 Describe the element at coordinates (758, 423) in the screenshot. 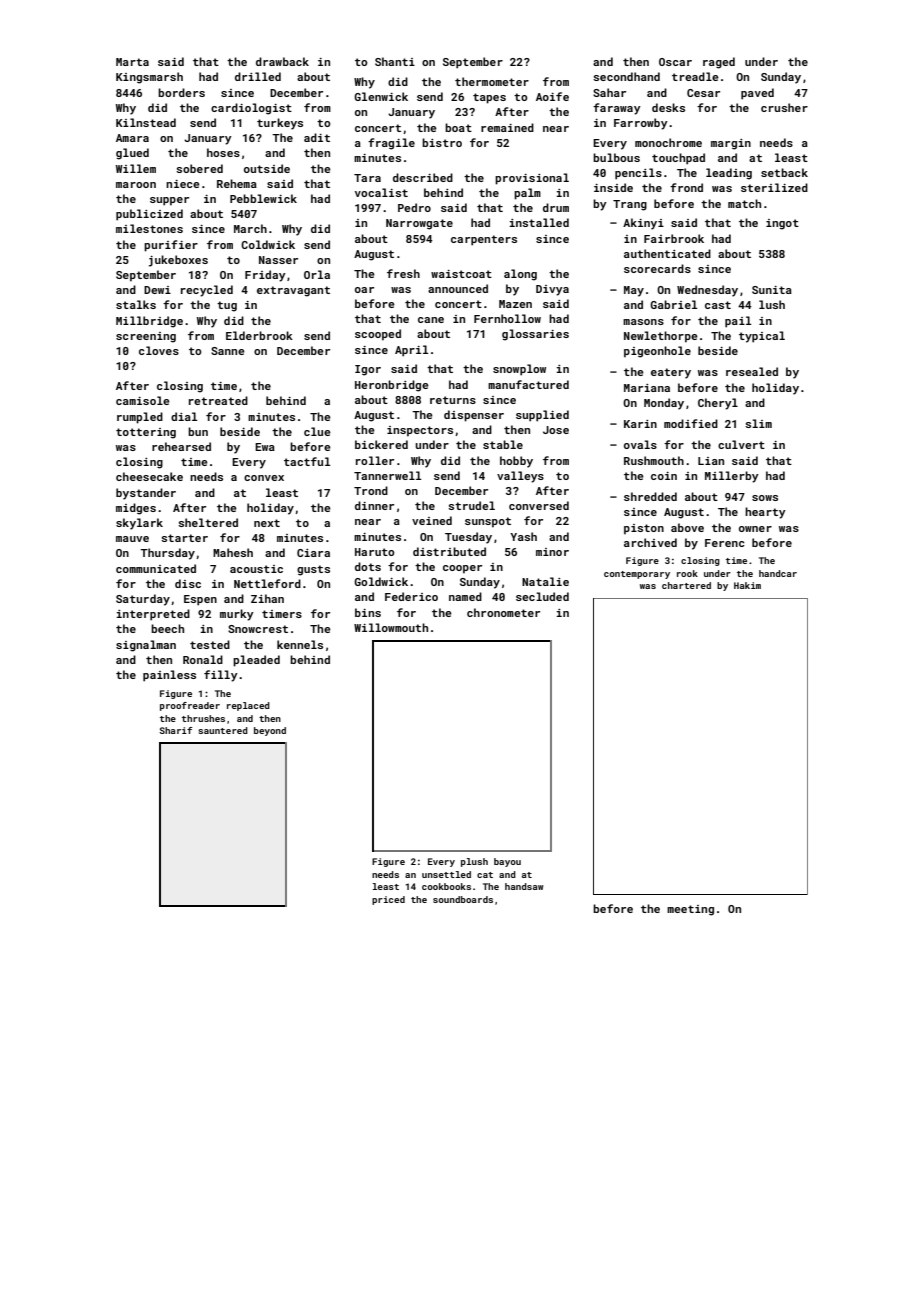

I see `slim` at that location.
